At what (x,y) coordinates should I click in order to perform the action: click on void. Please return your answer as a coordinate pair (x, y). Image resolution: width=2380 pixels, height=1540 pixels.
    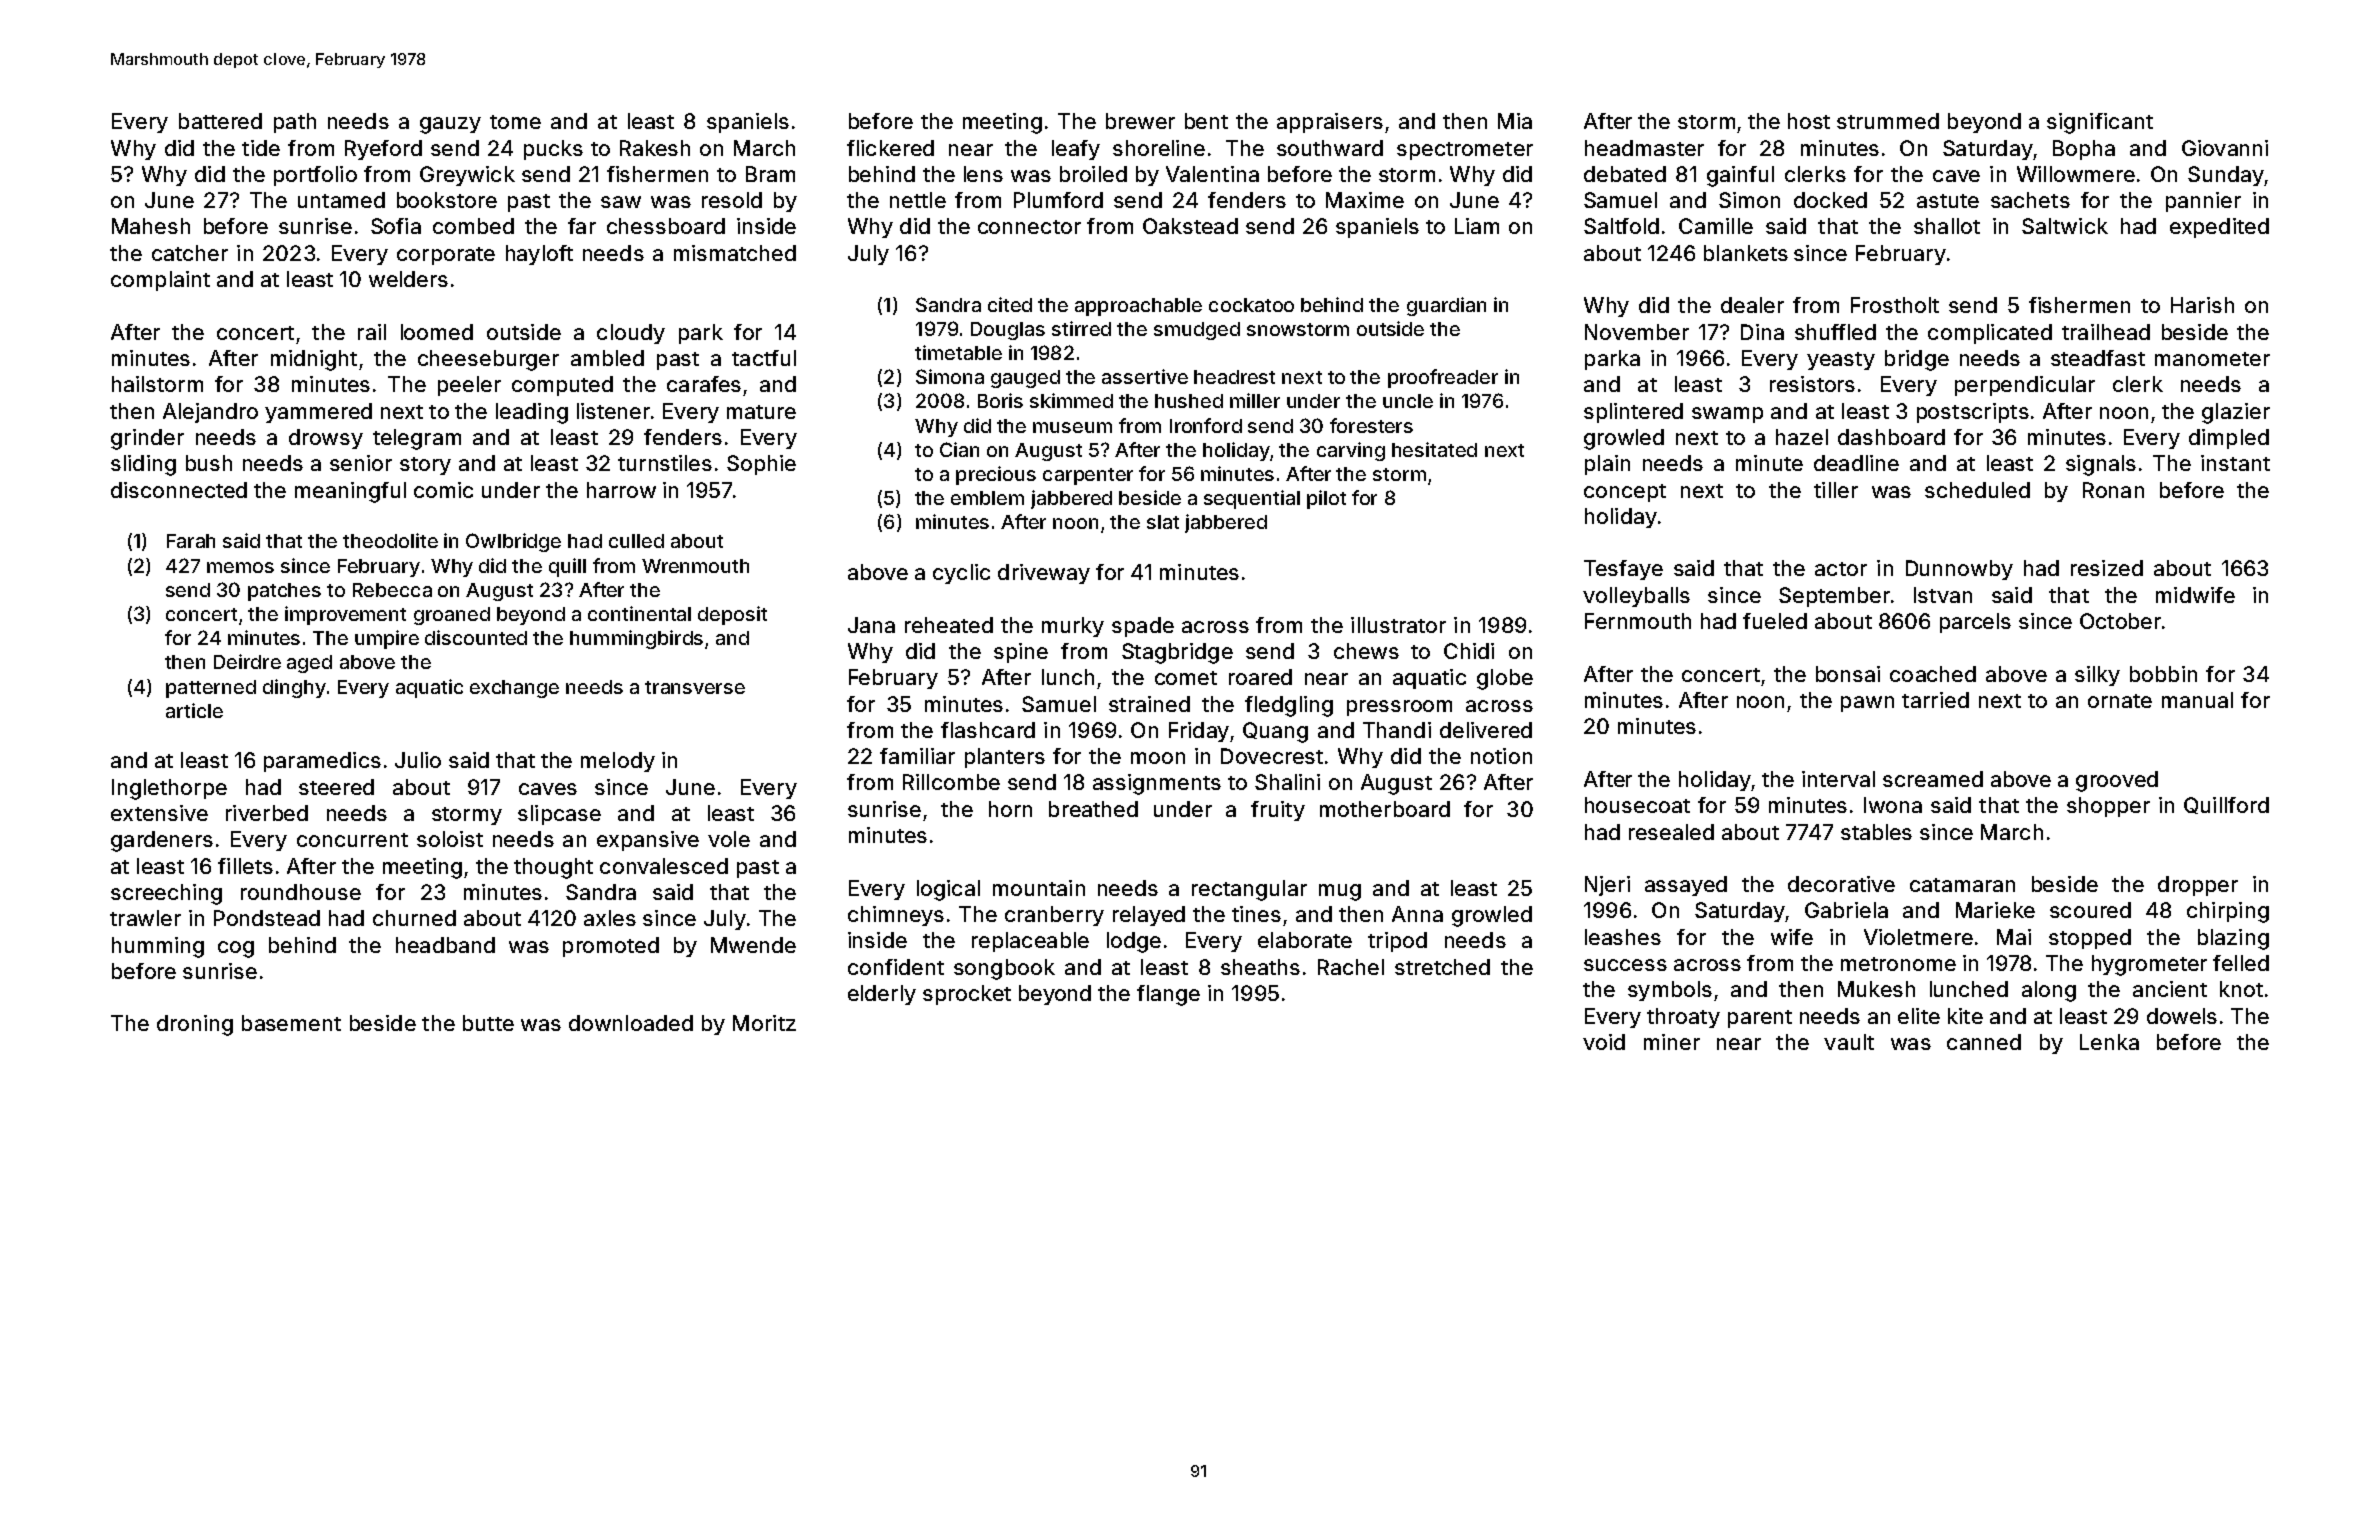
    Looking at the image, I should click on (1604, 1042).
